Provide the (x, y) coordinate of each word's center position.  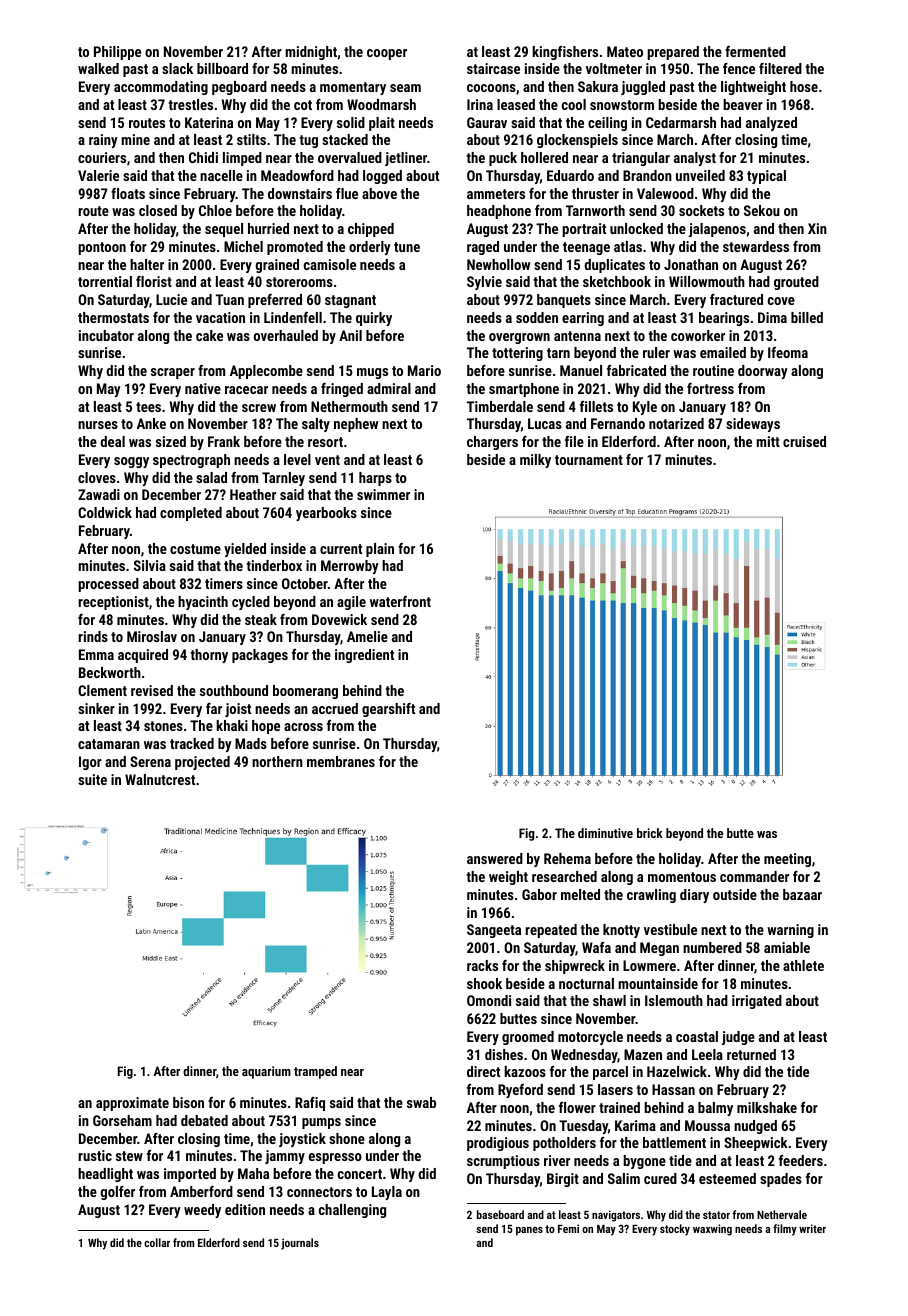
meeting (787, 860)
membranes (341, 761)
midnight (311, 53)
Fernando (618, 423)
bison (188, 1102)
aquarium (266, 1072)
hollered (544, 157)
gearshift (388, 710)
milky (535, 461)
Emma (96, 654)
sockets (701, 210)
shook (484, 983)
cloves (97, 477)
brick (650, 833)
